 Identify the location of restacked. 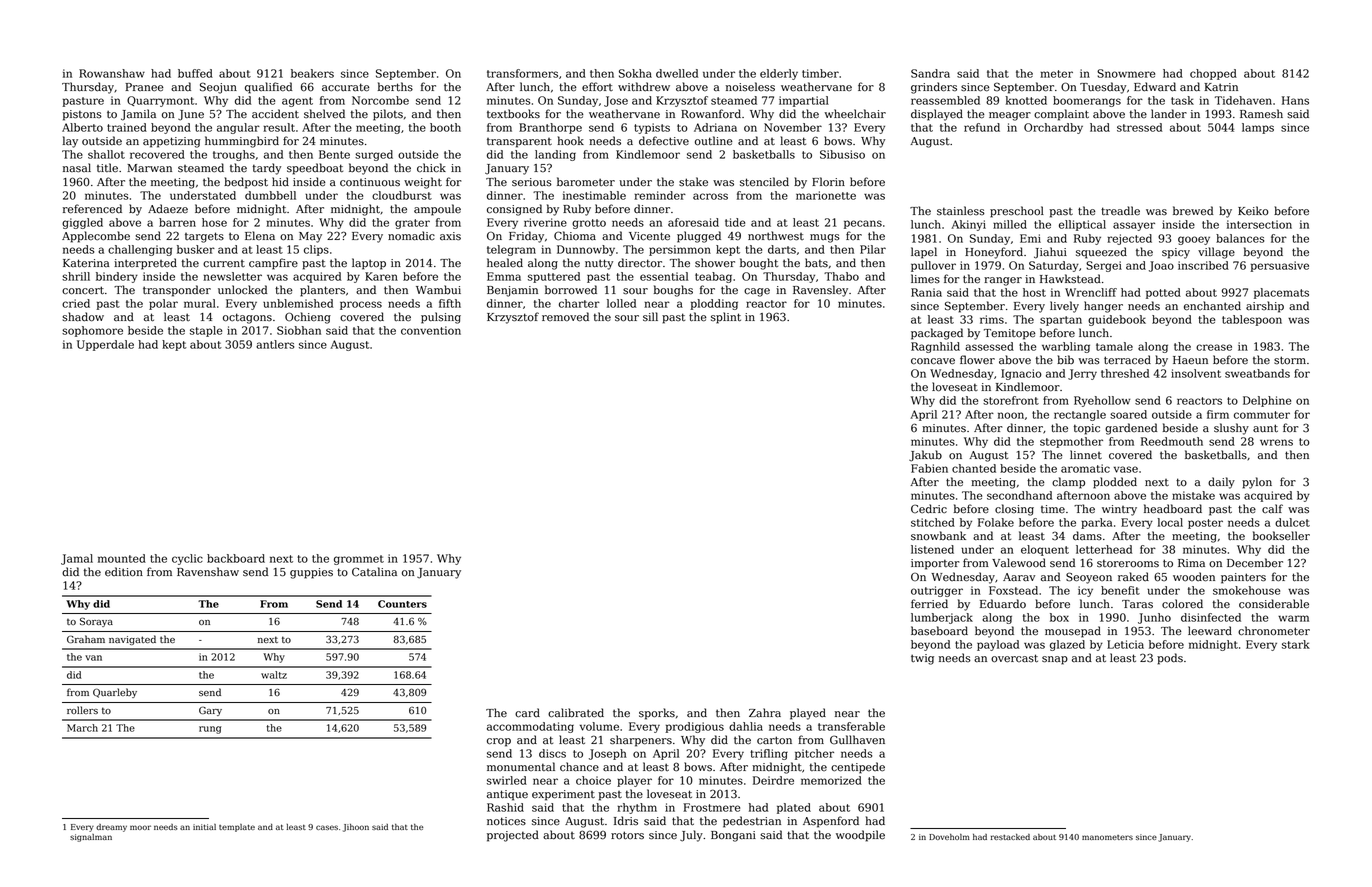
(1010, 837).
